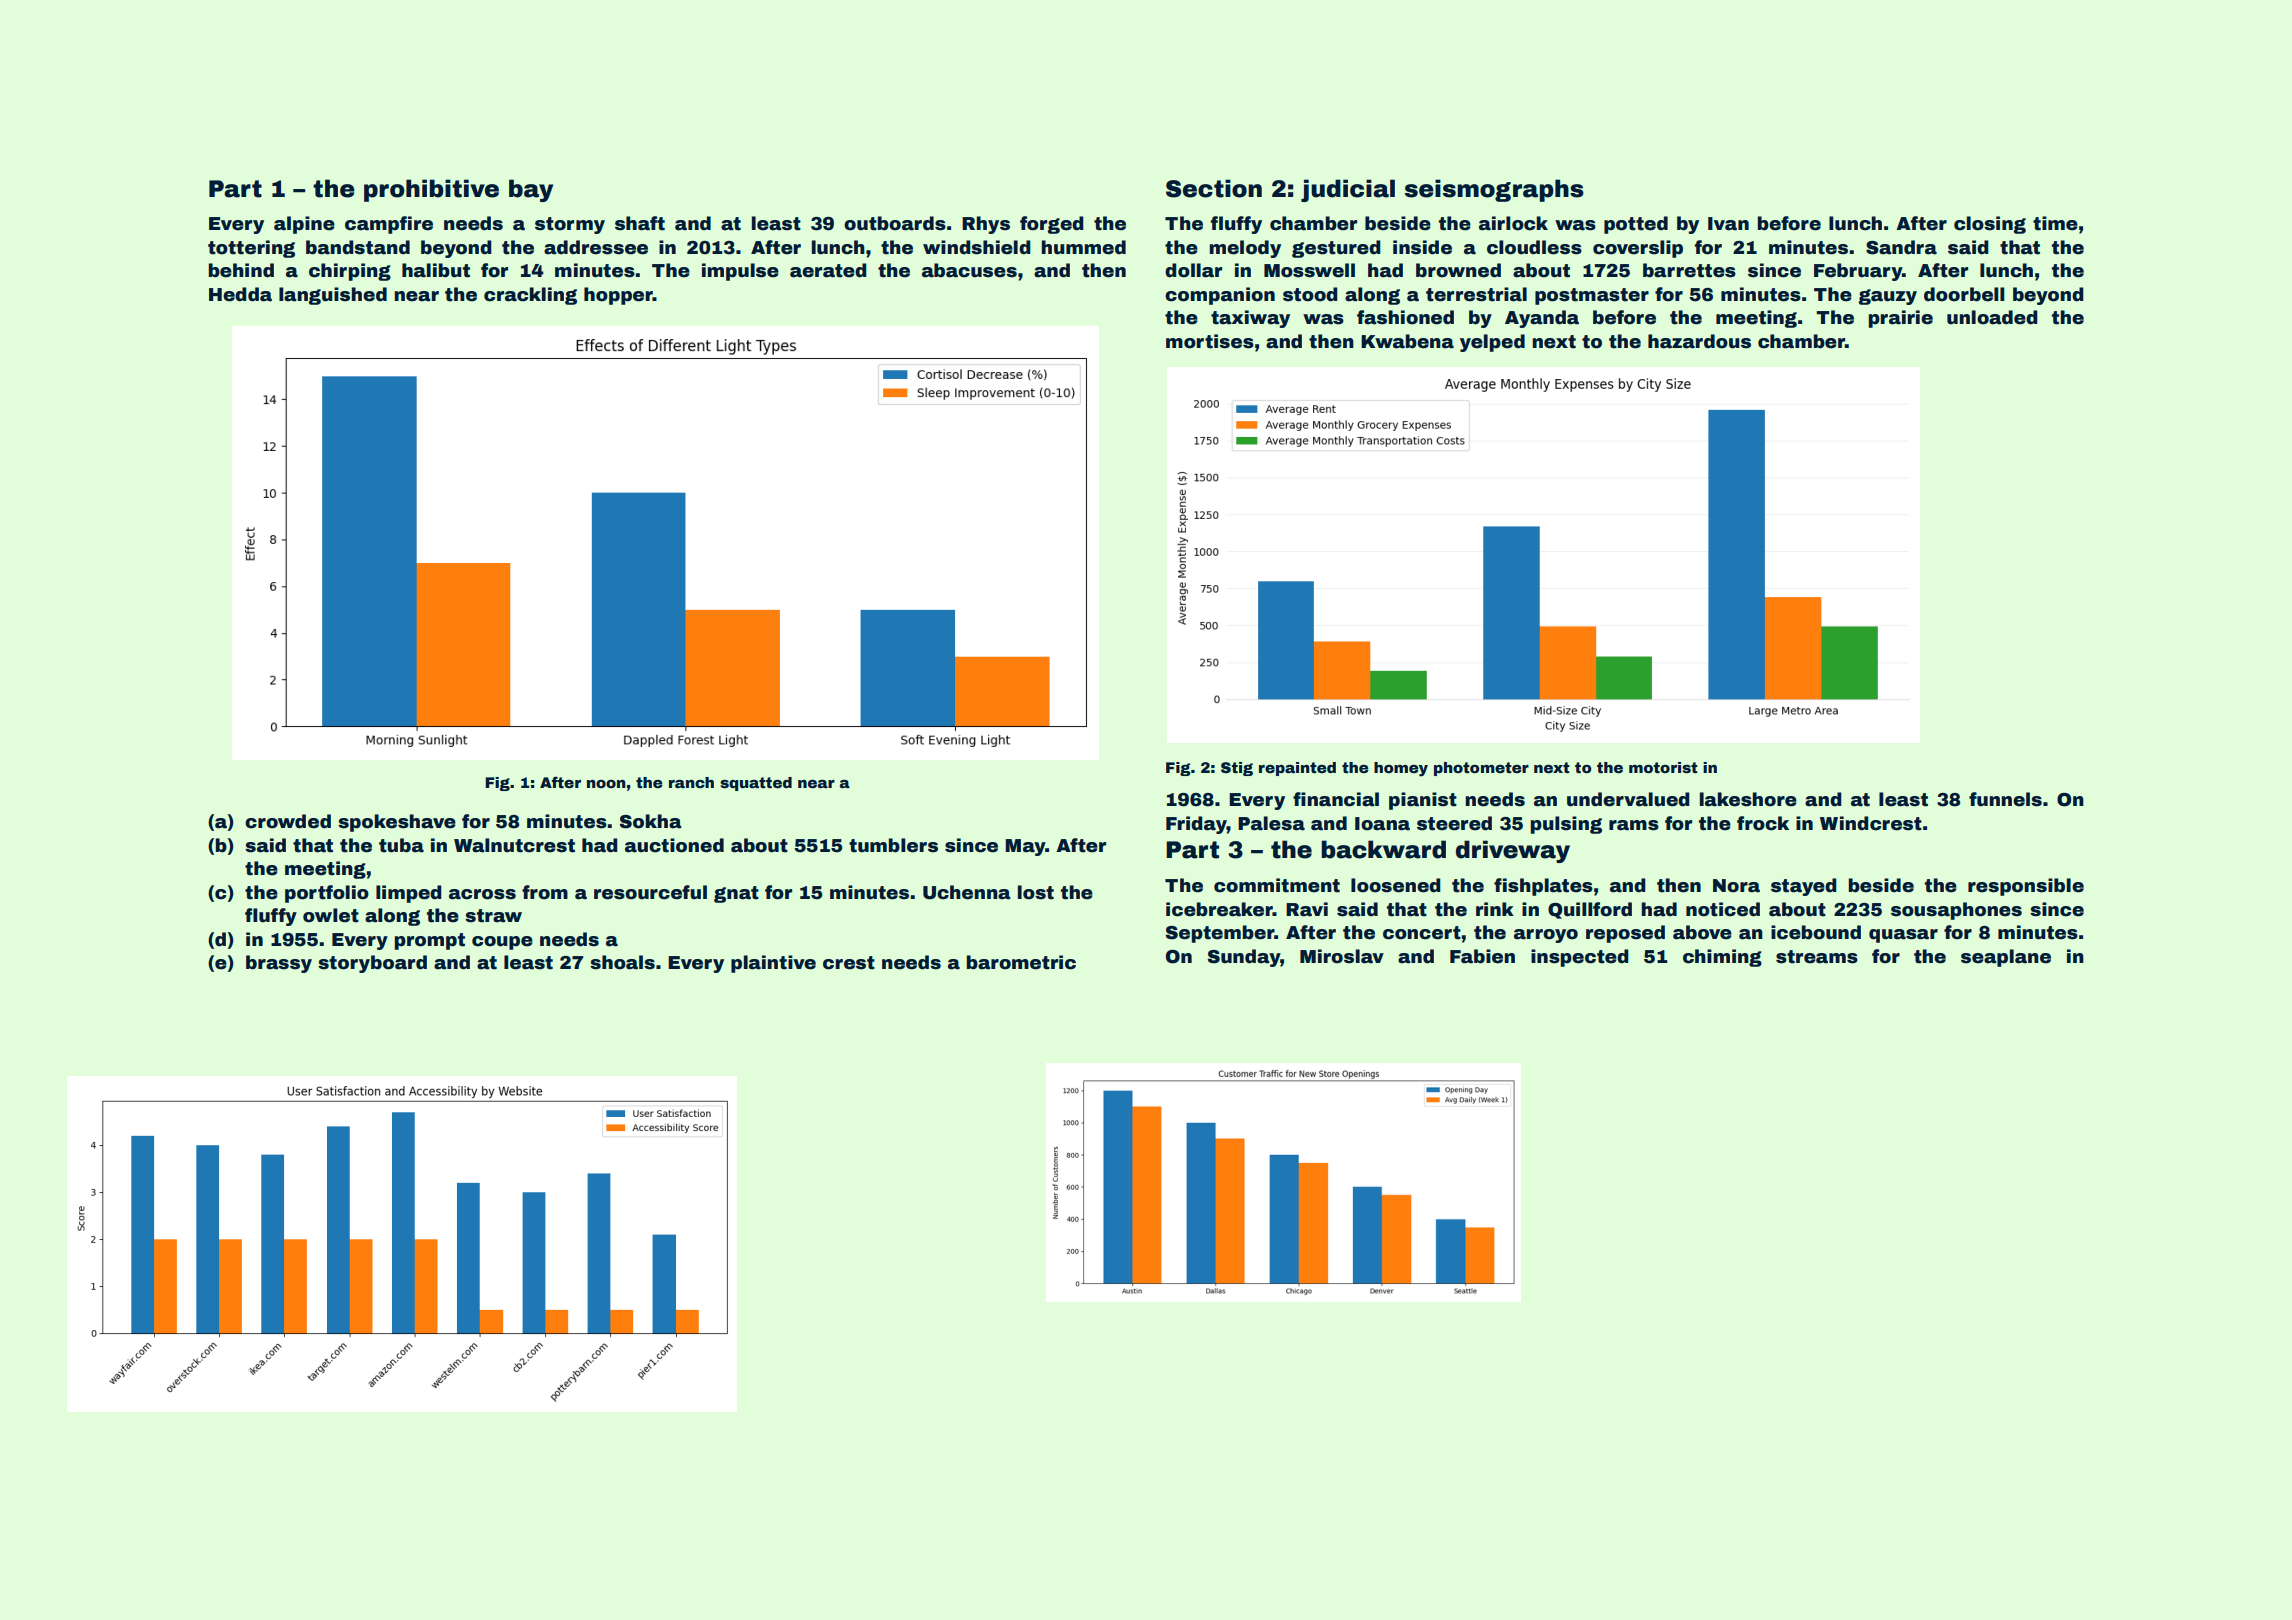 This image has width=2292, height=1620. What do you see at coordinates (622, 962) in the image?
I see `shoals` at bounding box center [622, 962].
